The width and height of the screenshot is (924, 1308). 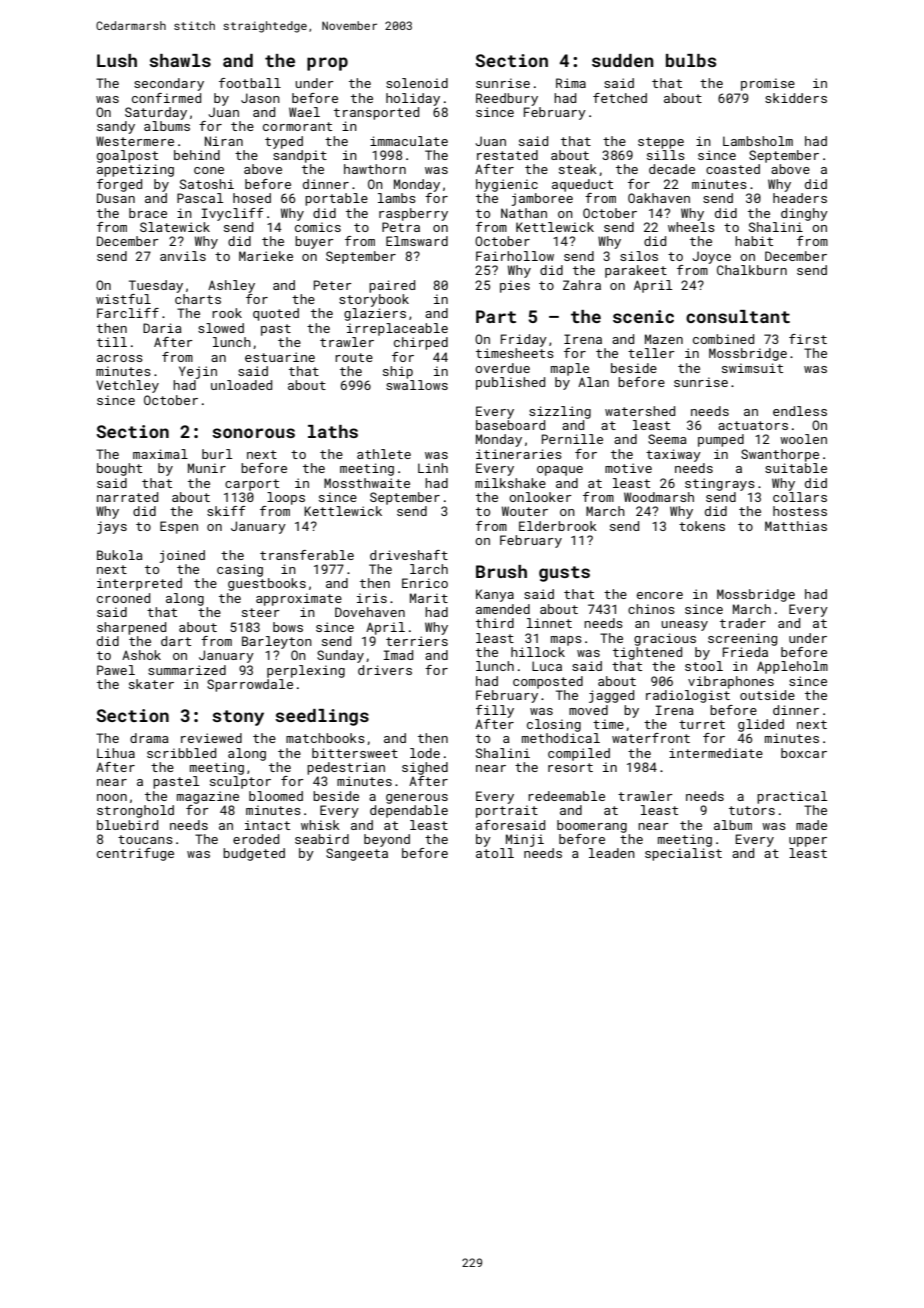 I want to click on shawls, so click(x=180, y=60).
